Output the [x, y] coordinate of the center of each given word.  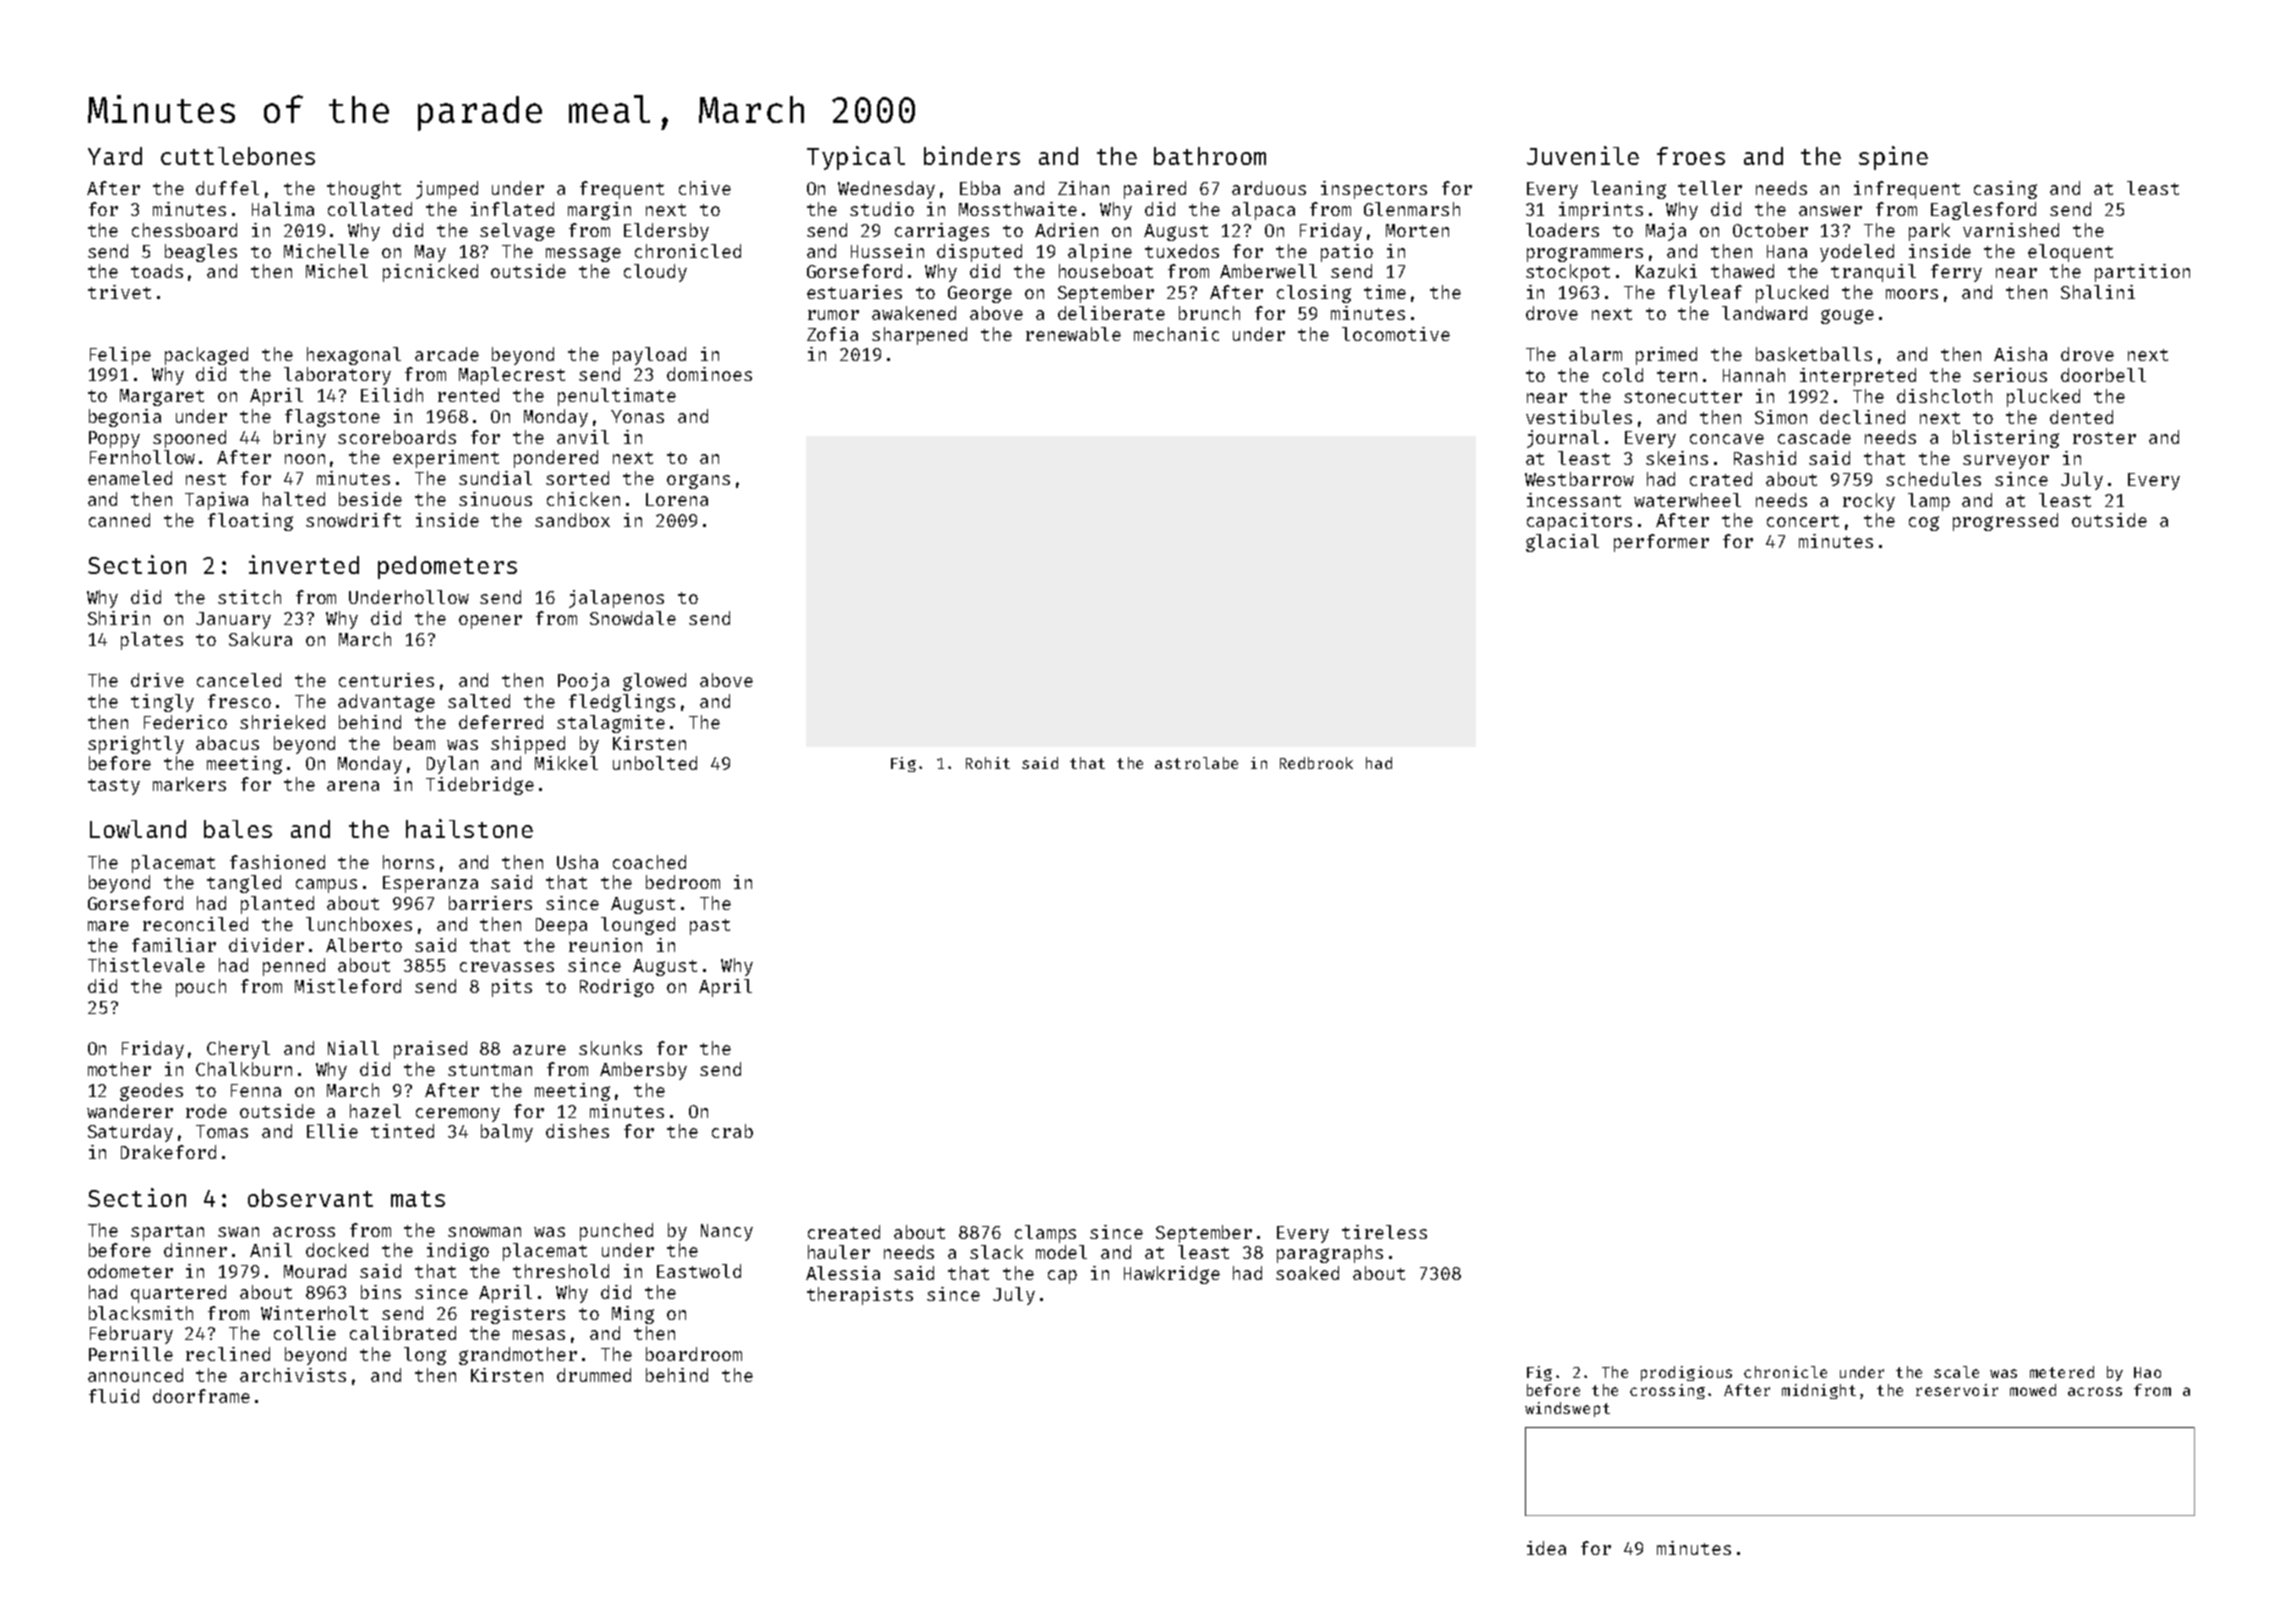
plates [152, 641]
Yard [115, 156]
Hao [2147, 1372]
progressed [2005, 522]
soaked [1307, 1273]
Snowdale [633, 618]
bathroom [1210, 156]
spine [1893, 158]
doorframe [201, 1396]
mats [418, 1199]
